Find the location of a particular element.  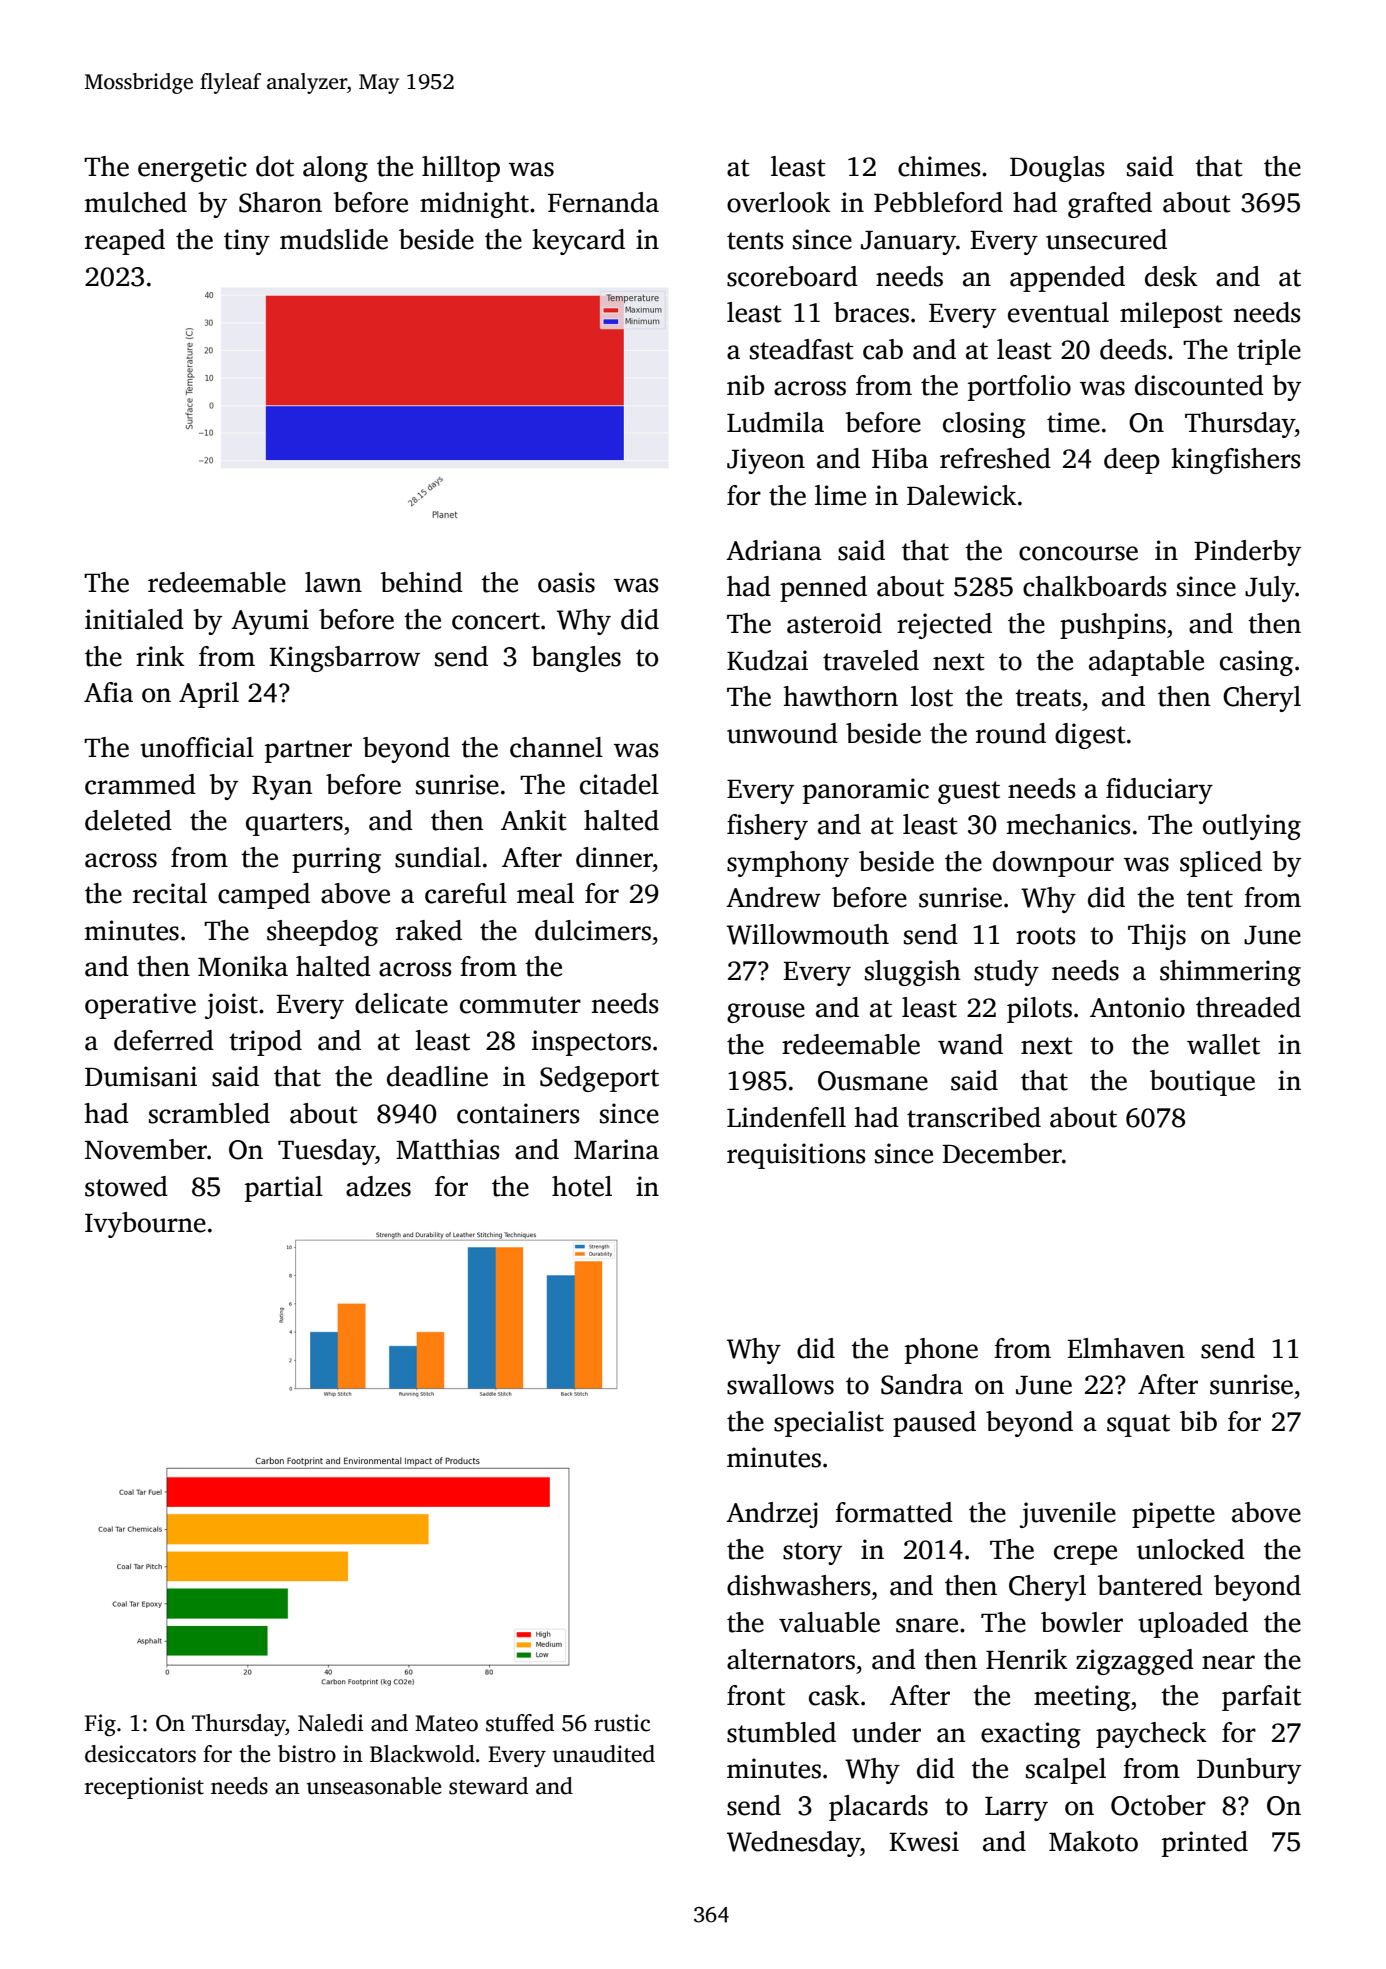

Ivybourne is located at coordinates (145, 1225).
